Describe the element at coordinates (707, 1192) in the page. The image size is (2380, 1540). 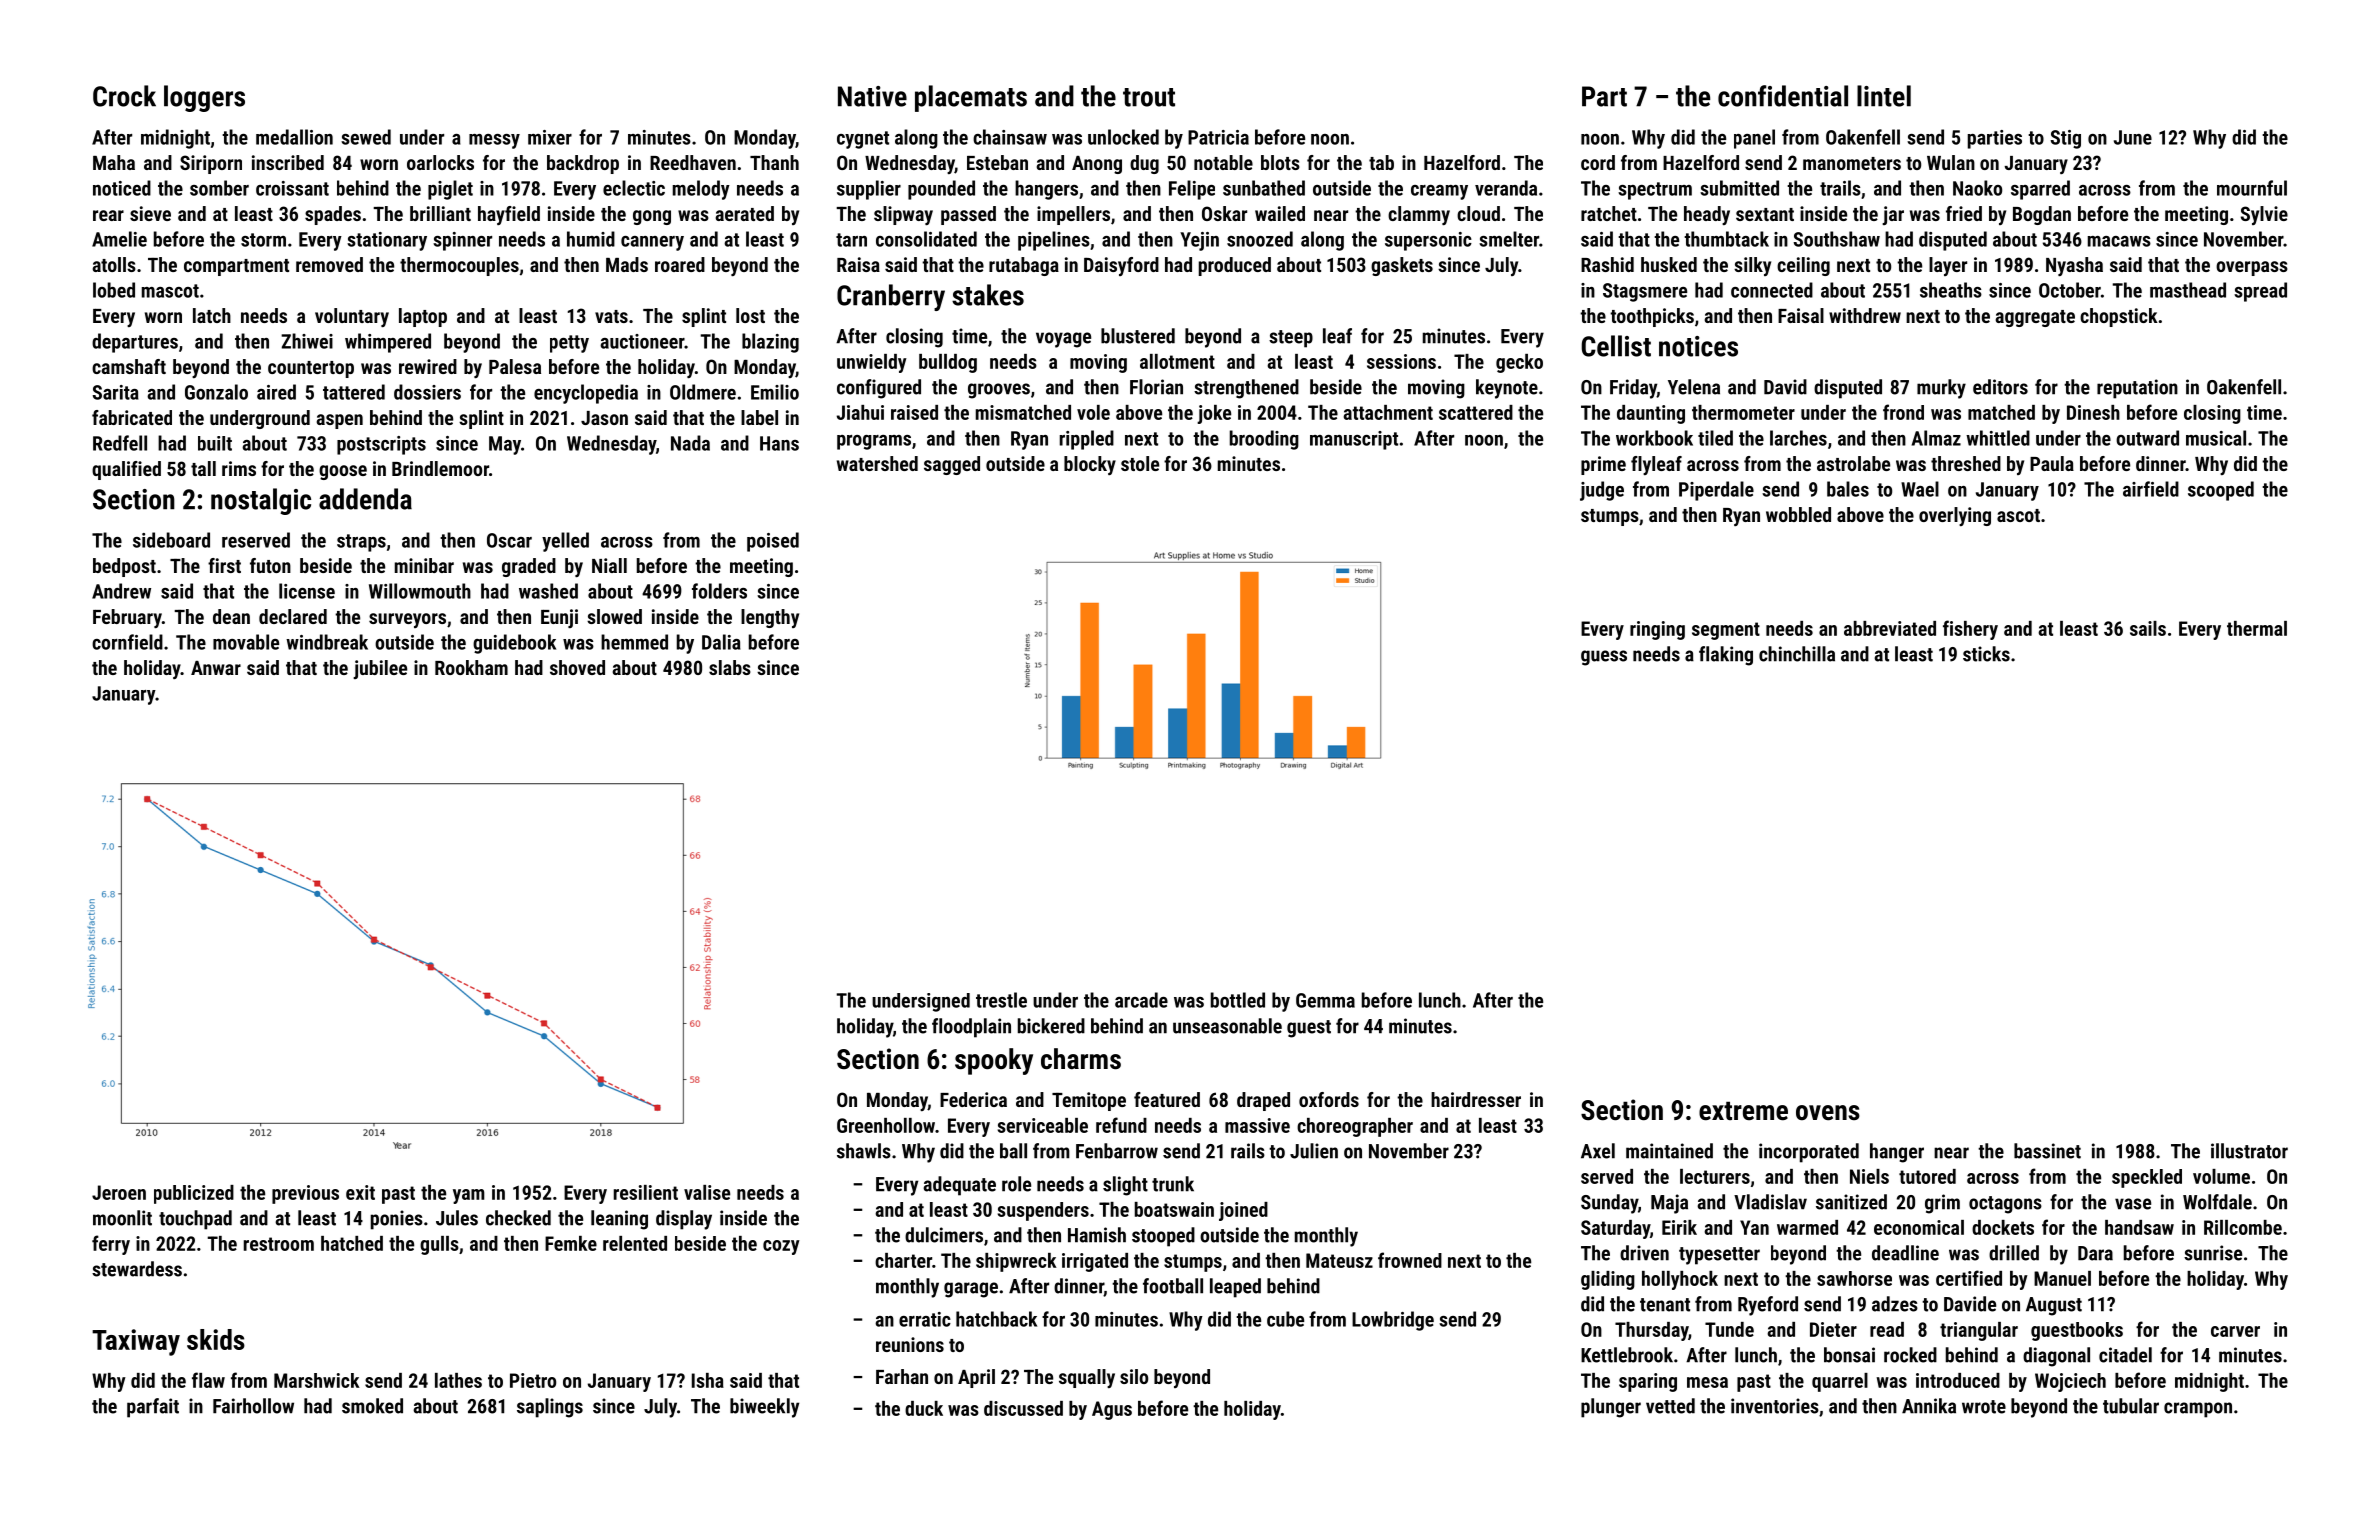
I see `valise` at that location.
